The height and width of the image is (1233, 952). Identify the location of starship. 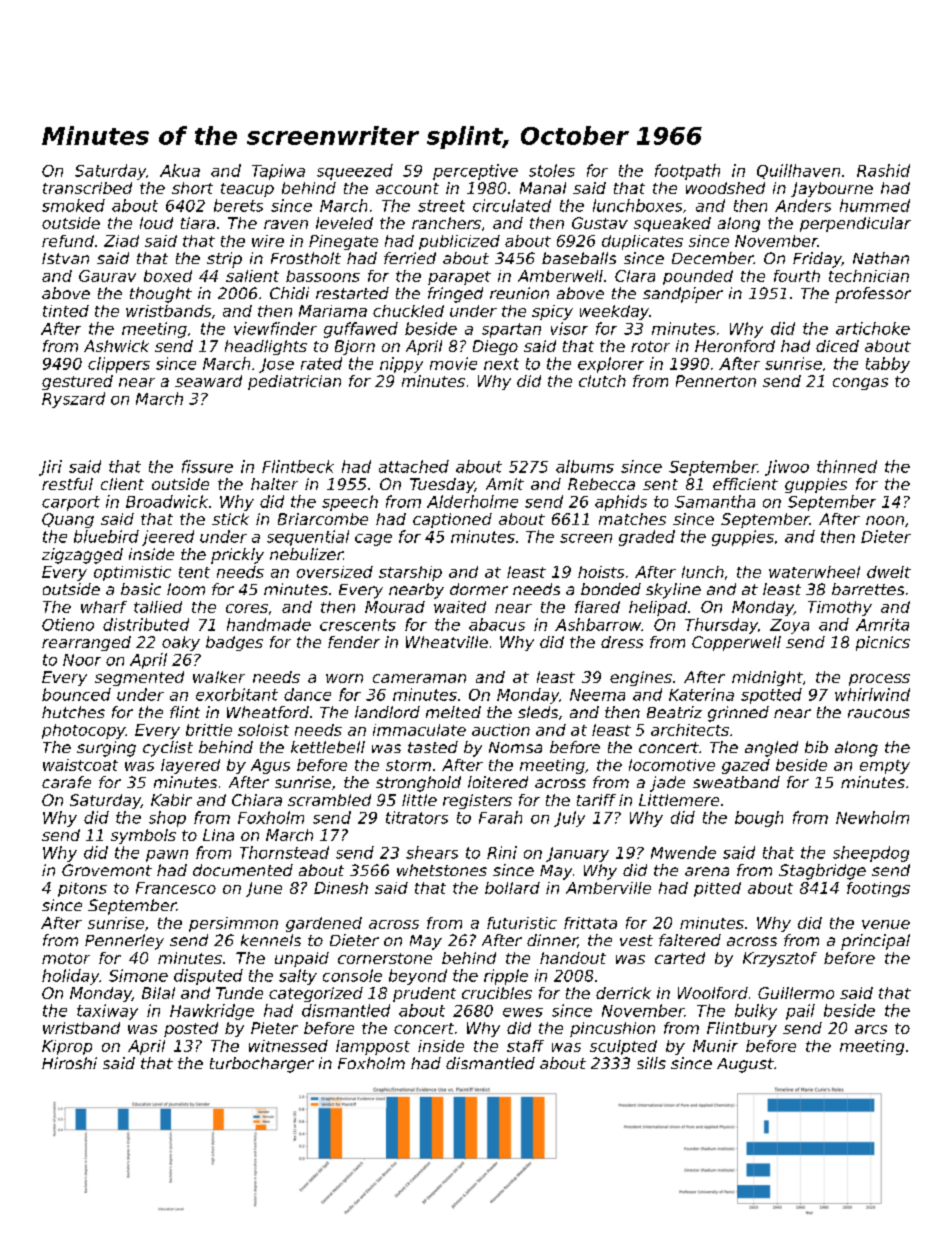
(410, 573).
